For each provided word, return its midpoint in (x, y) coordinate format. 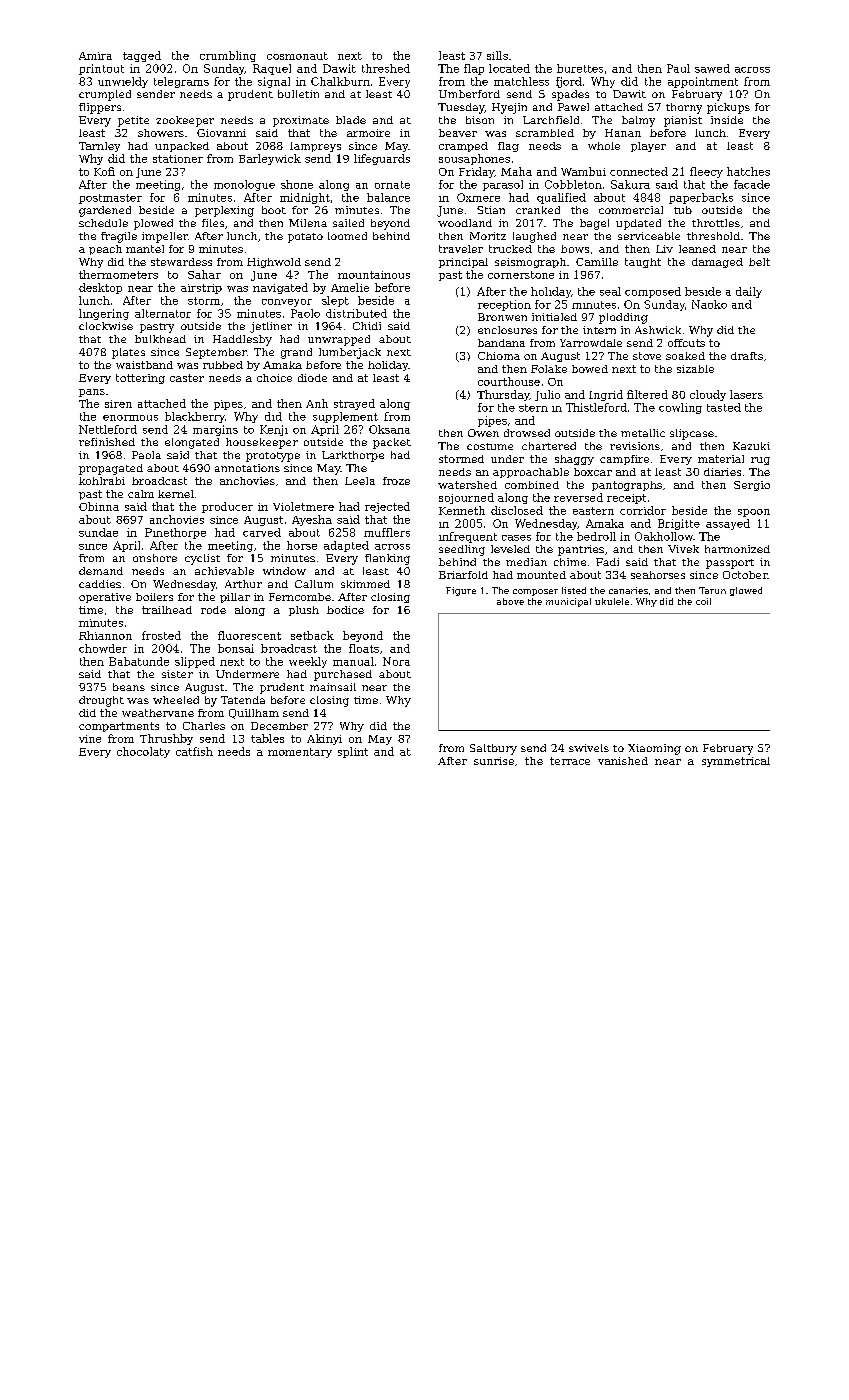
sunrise (494, 761)
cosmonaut (297, 56)
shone (297, 184)
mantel (145, 249)
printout (101, 69)
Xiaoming (654, 749)
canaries (628, 590)
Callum (314, 584)
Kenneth (462, 510)
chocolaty (143, 752)
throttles (716, 223)
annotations (247, 468)
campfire (624, 460)
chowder (103, 648)
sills (497, 55)
